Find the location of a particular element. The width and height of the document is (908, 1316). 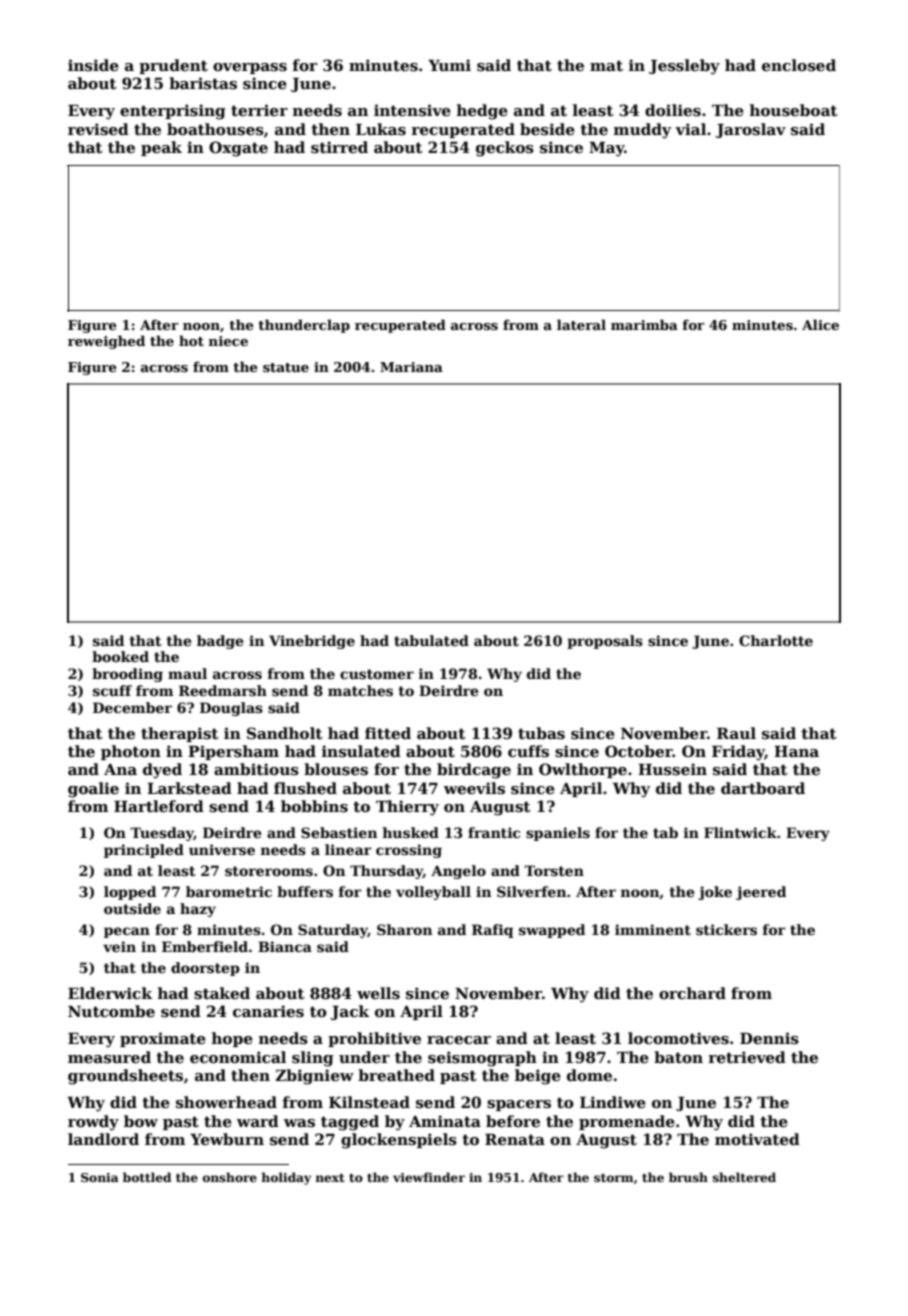

Flintwick is located at coordinates (740, 832).
